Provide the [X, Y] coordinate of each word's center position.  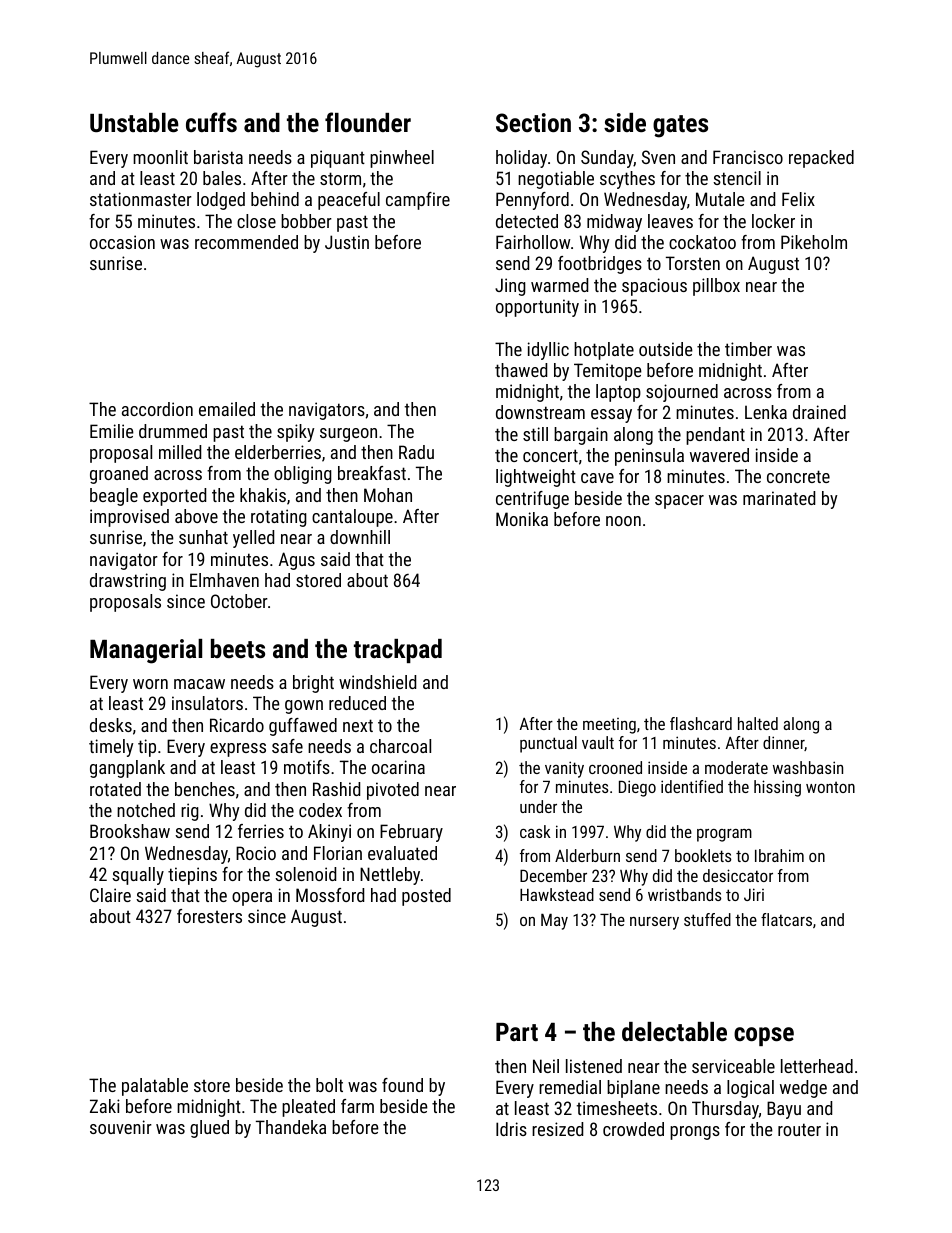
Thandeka [291, 1127]
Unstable [134, 122]
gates [680, 126]
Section [533, 122]
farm [357, 1106]
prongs [695, 1133]
